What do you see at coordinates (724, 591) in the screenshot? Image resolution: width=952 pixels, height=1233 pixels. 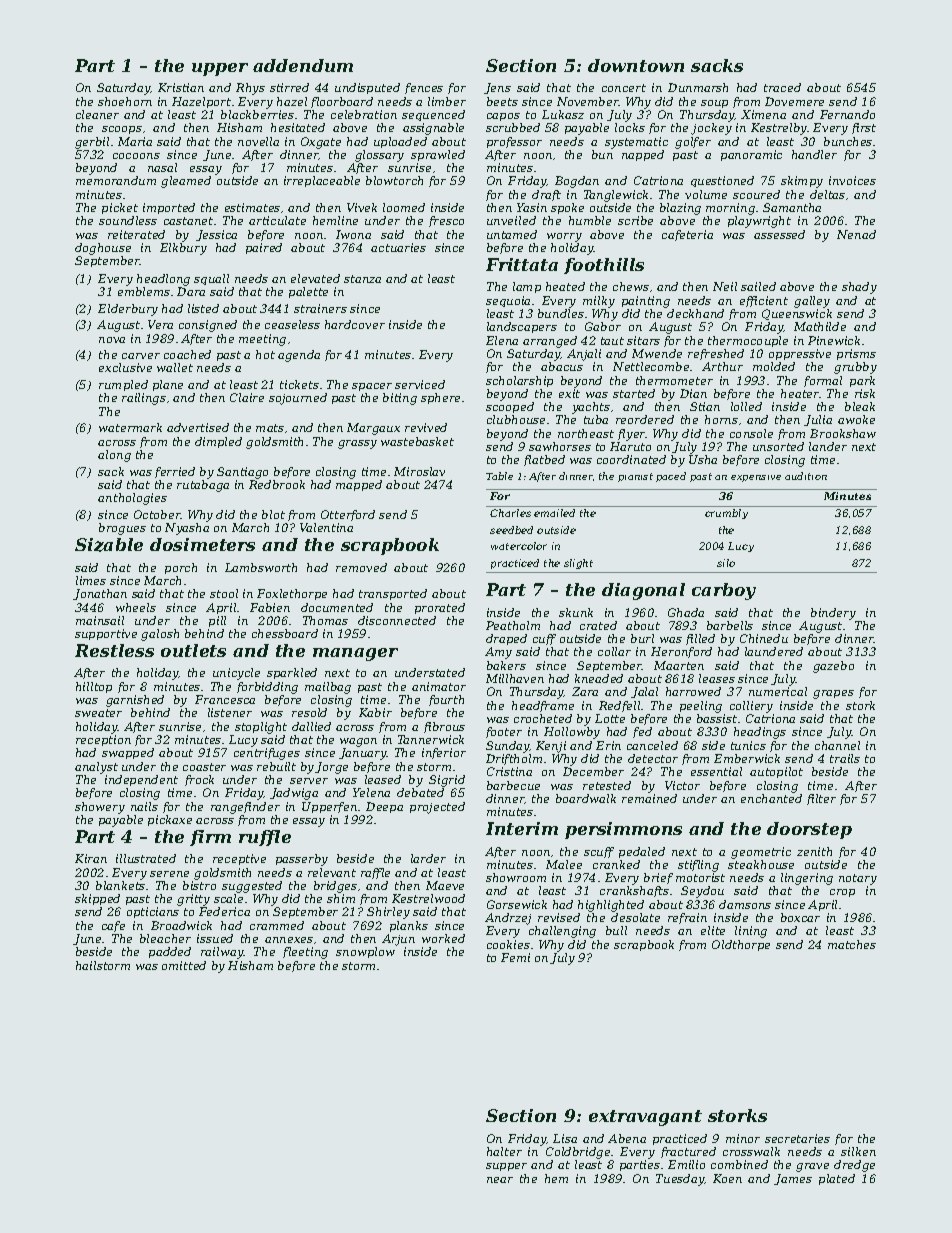 I see `carboy` at bounding box center [724, 591].
